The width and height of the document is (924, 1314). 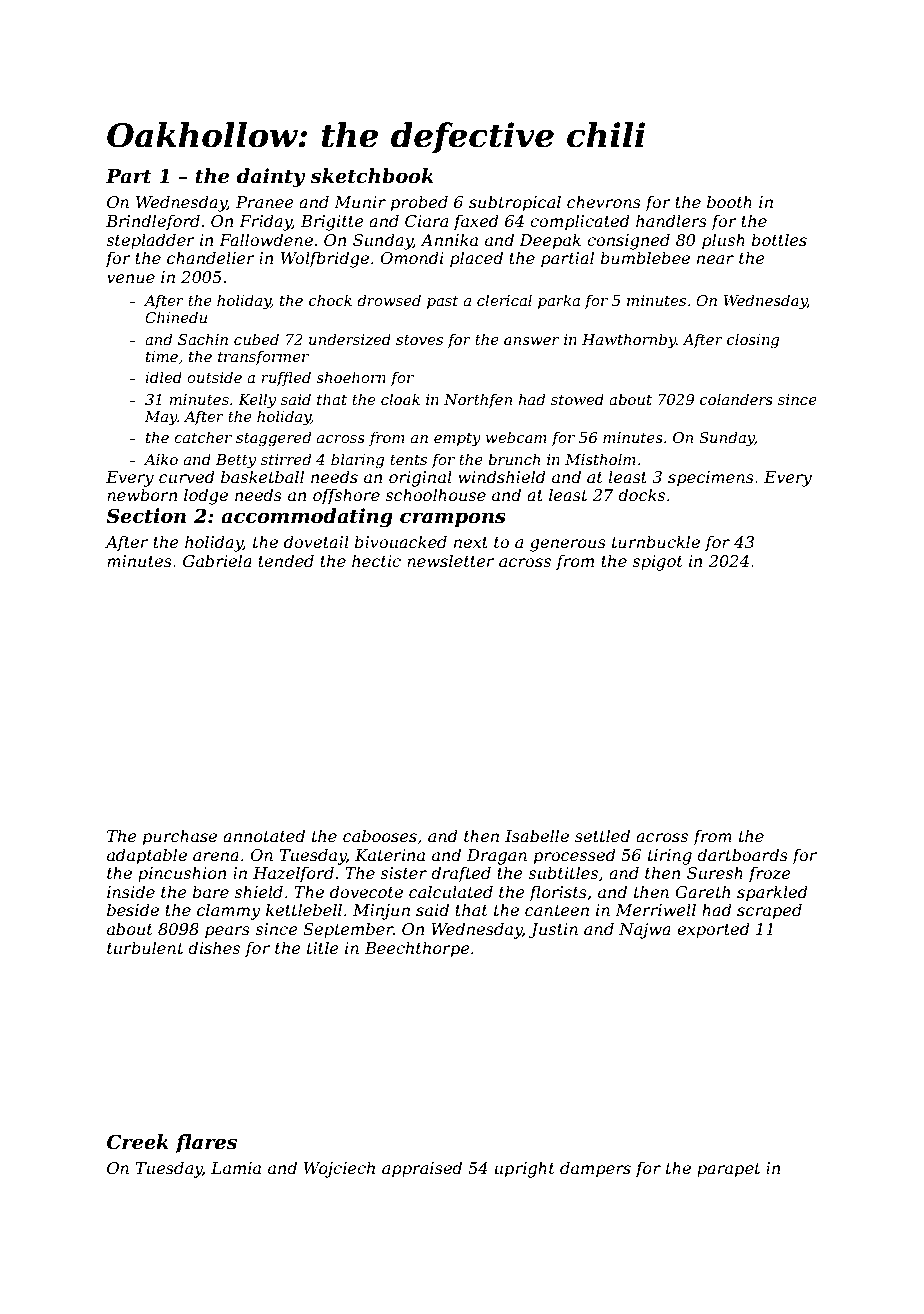 What do you see at coordinates (266, 239) in the document?
I see `Fallowdene` at bounding box center [266, 239].
